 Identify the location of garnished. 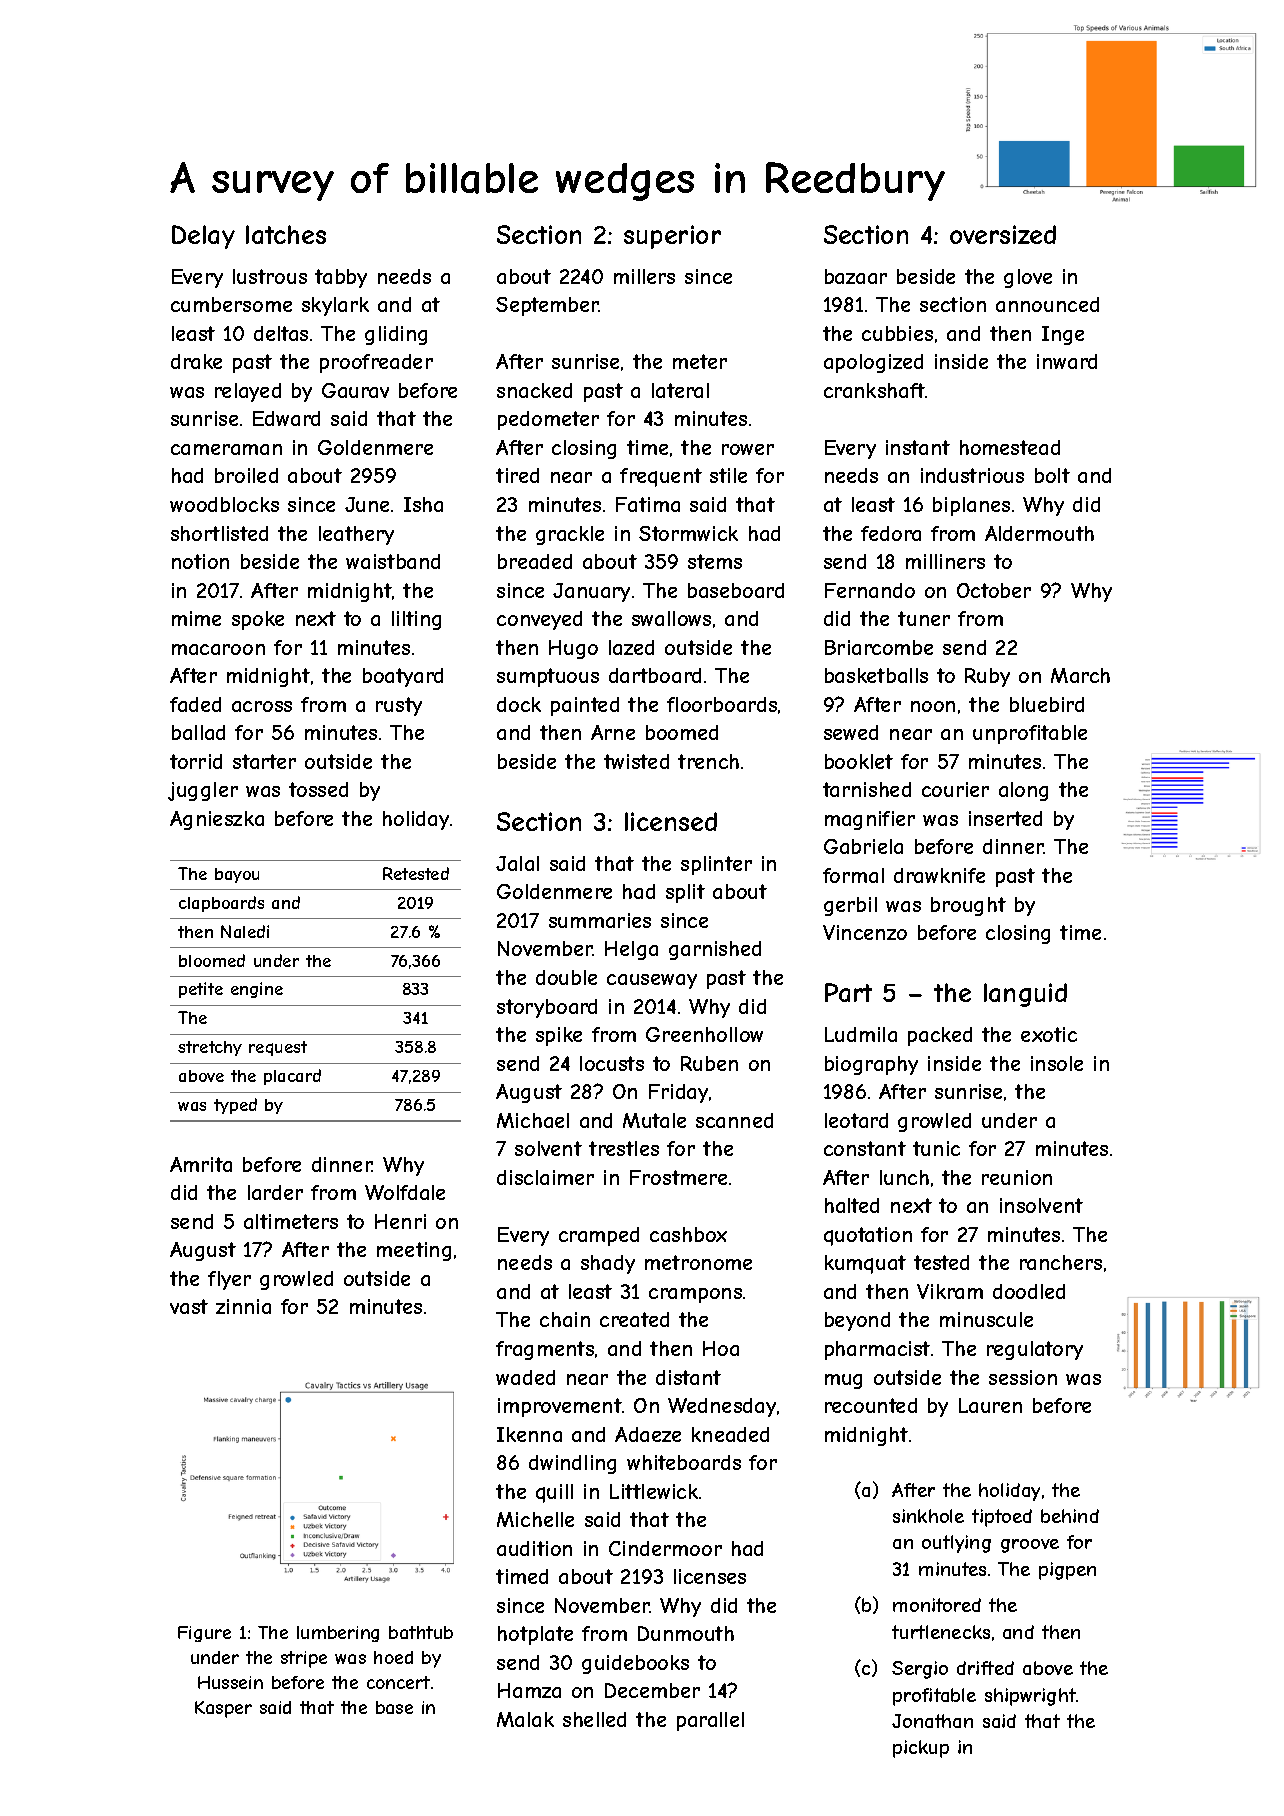
(715, 950).
